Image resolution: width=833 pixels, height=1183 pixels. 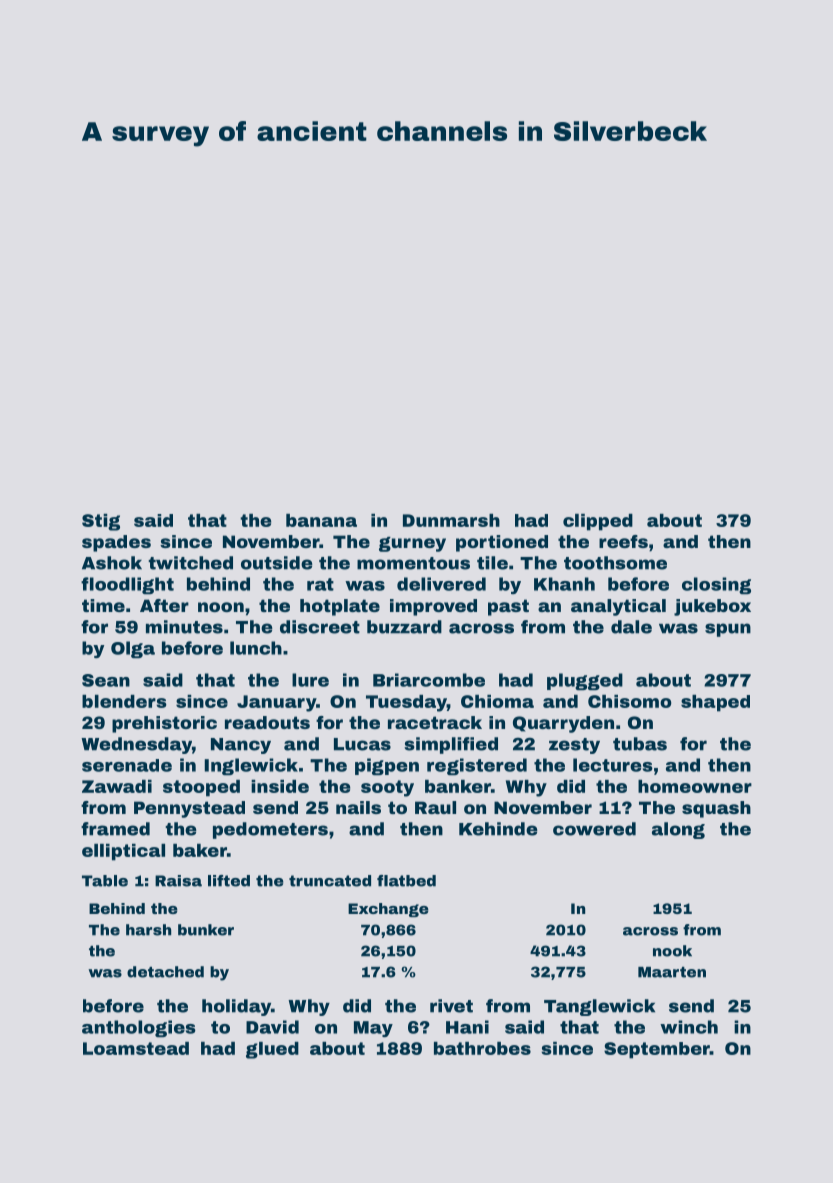 I want to click on glued, so click(x=272, y=1050).
